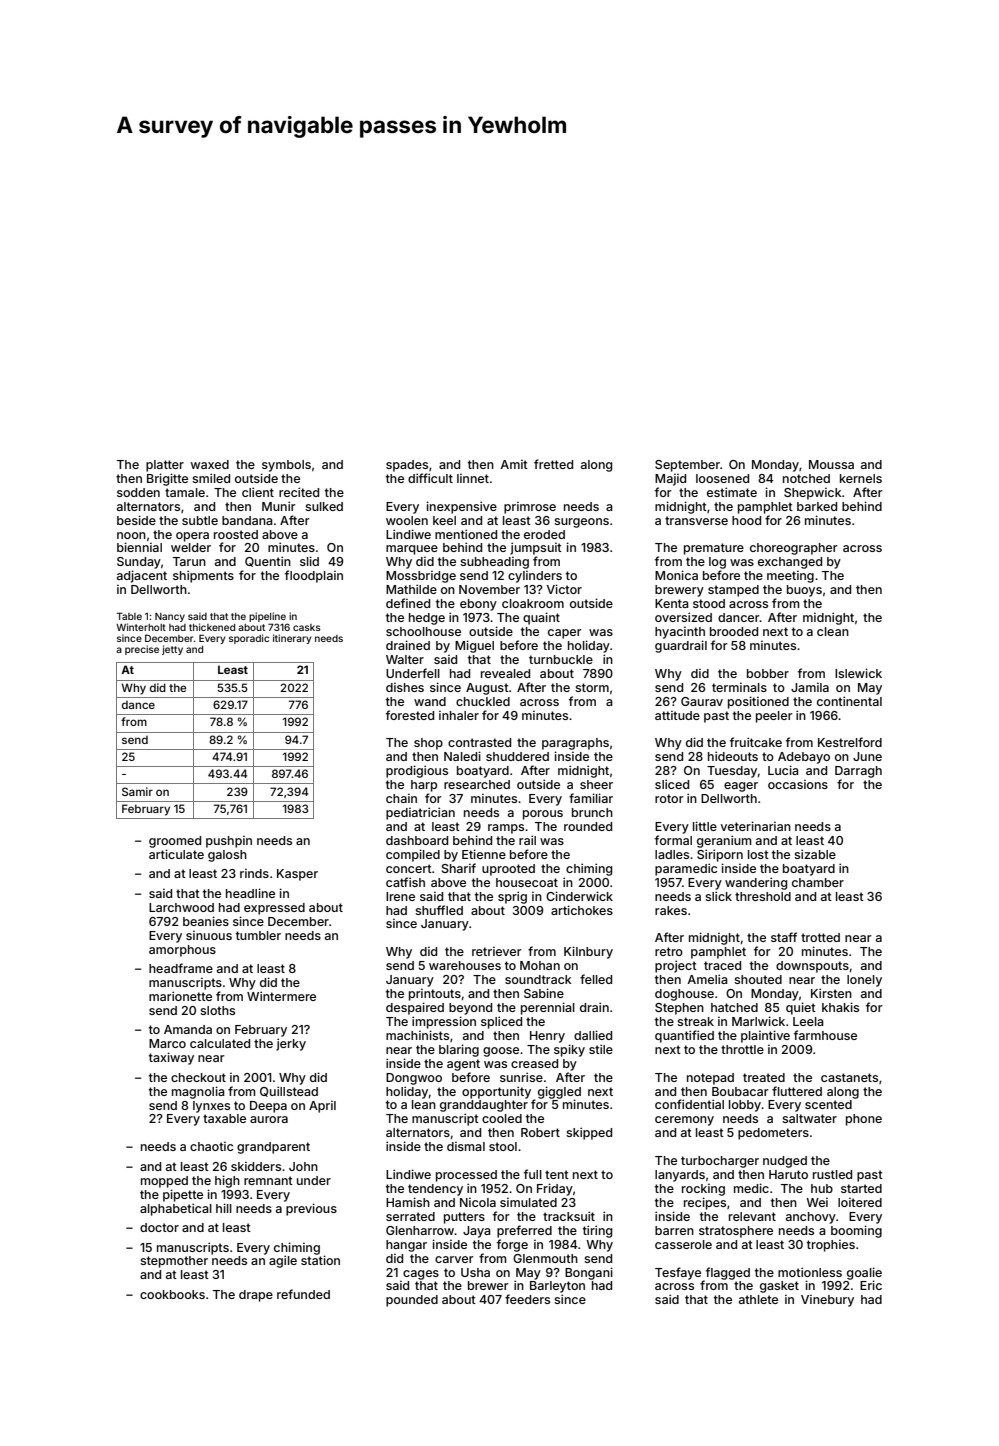 The width and height of the document is (999, 1446). Describe the element at coordinates (596, 979) in the document. I see `felled` at that location.
